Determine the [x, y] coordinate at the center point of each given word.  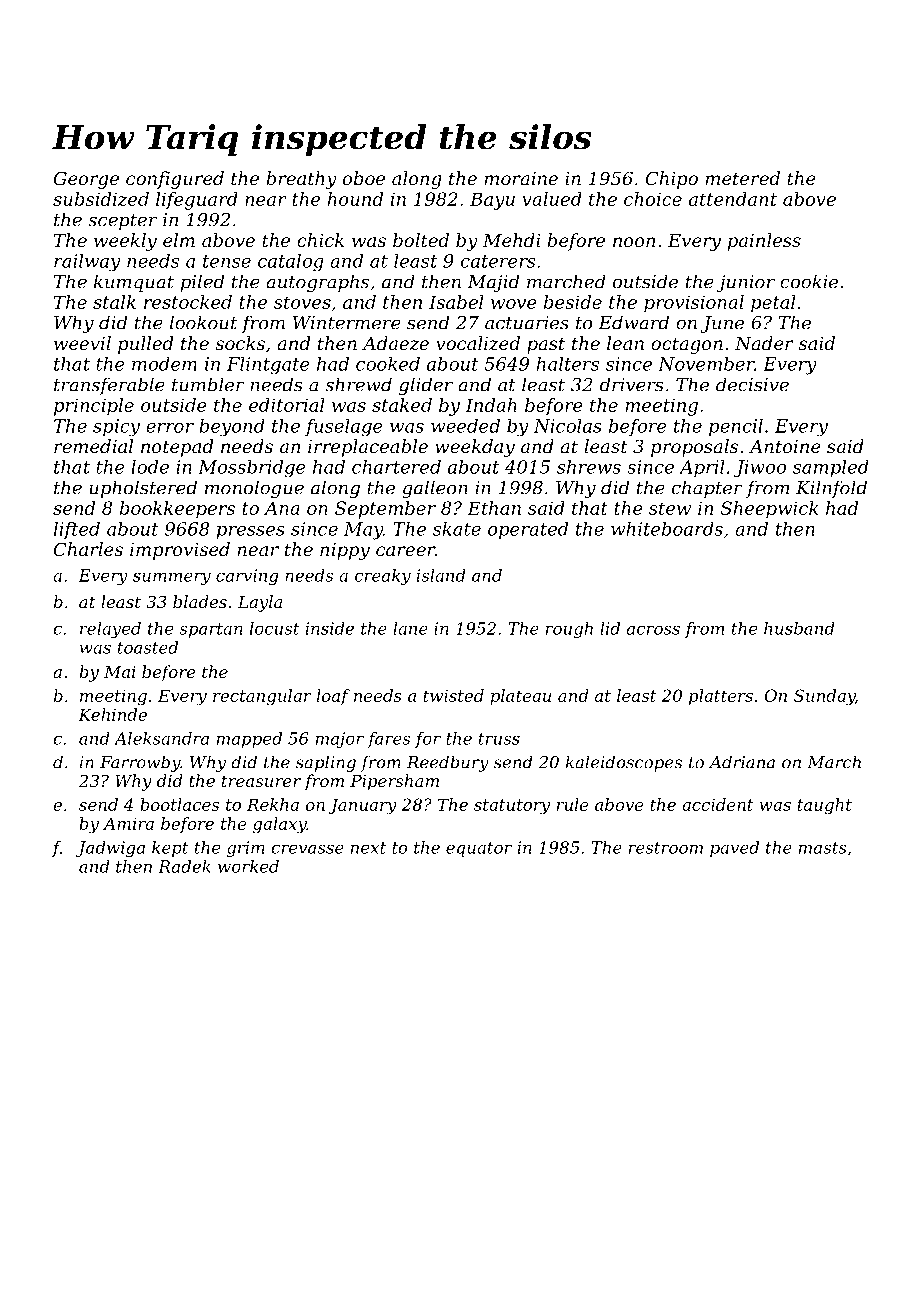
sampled [831, 469]
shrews [589, 467]
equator [479, 849]
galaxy [280, 825]
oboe [364, 178]
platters [721, 697]
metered [742, 178]
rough [569, 630]
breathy [301, 180]
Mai [120, 672]
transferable [109, 386]
